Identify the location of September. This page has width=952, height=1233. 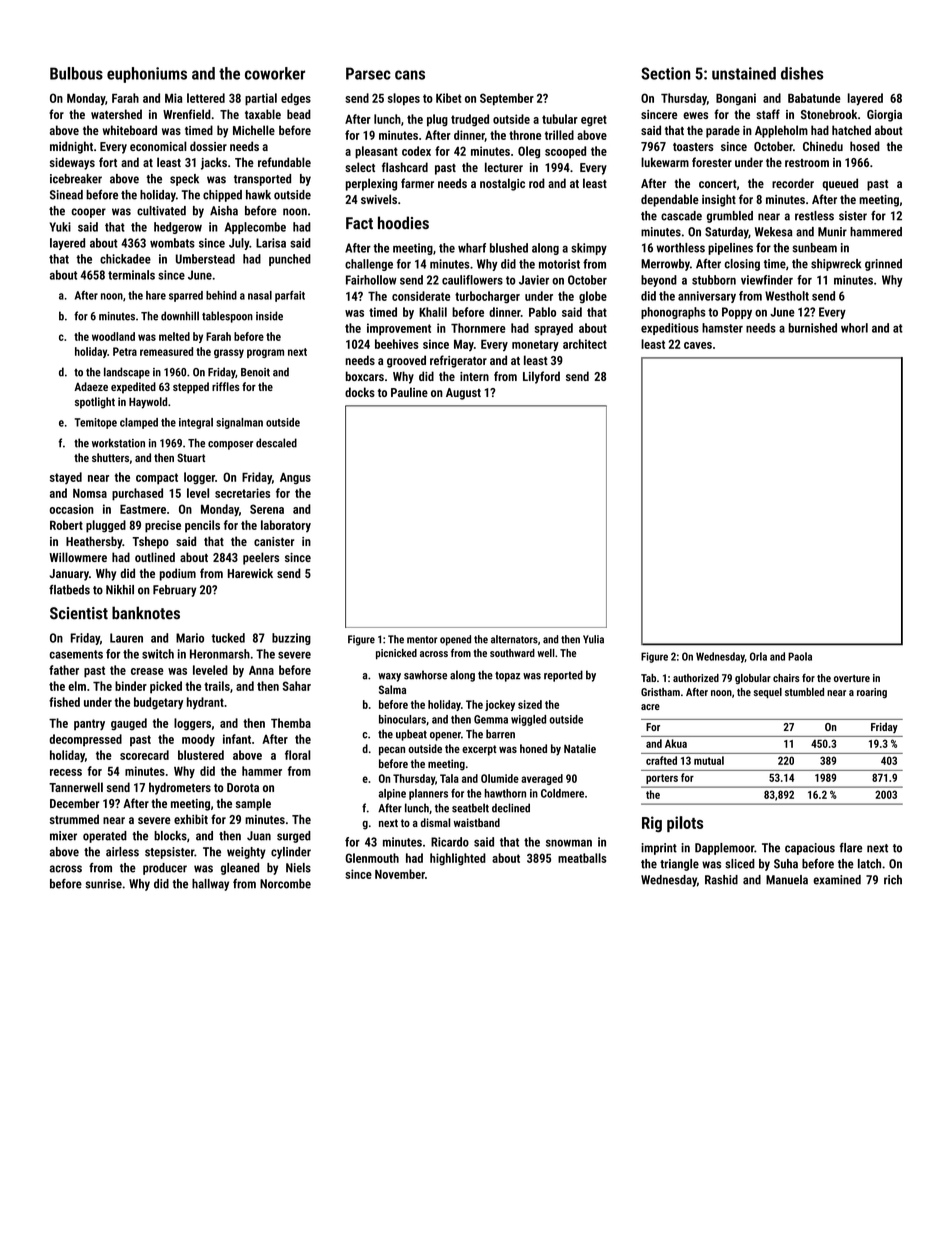
(507, 99).
